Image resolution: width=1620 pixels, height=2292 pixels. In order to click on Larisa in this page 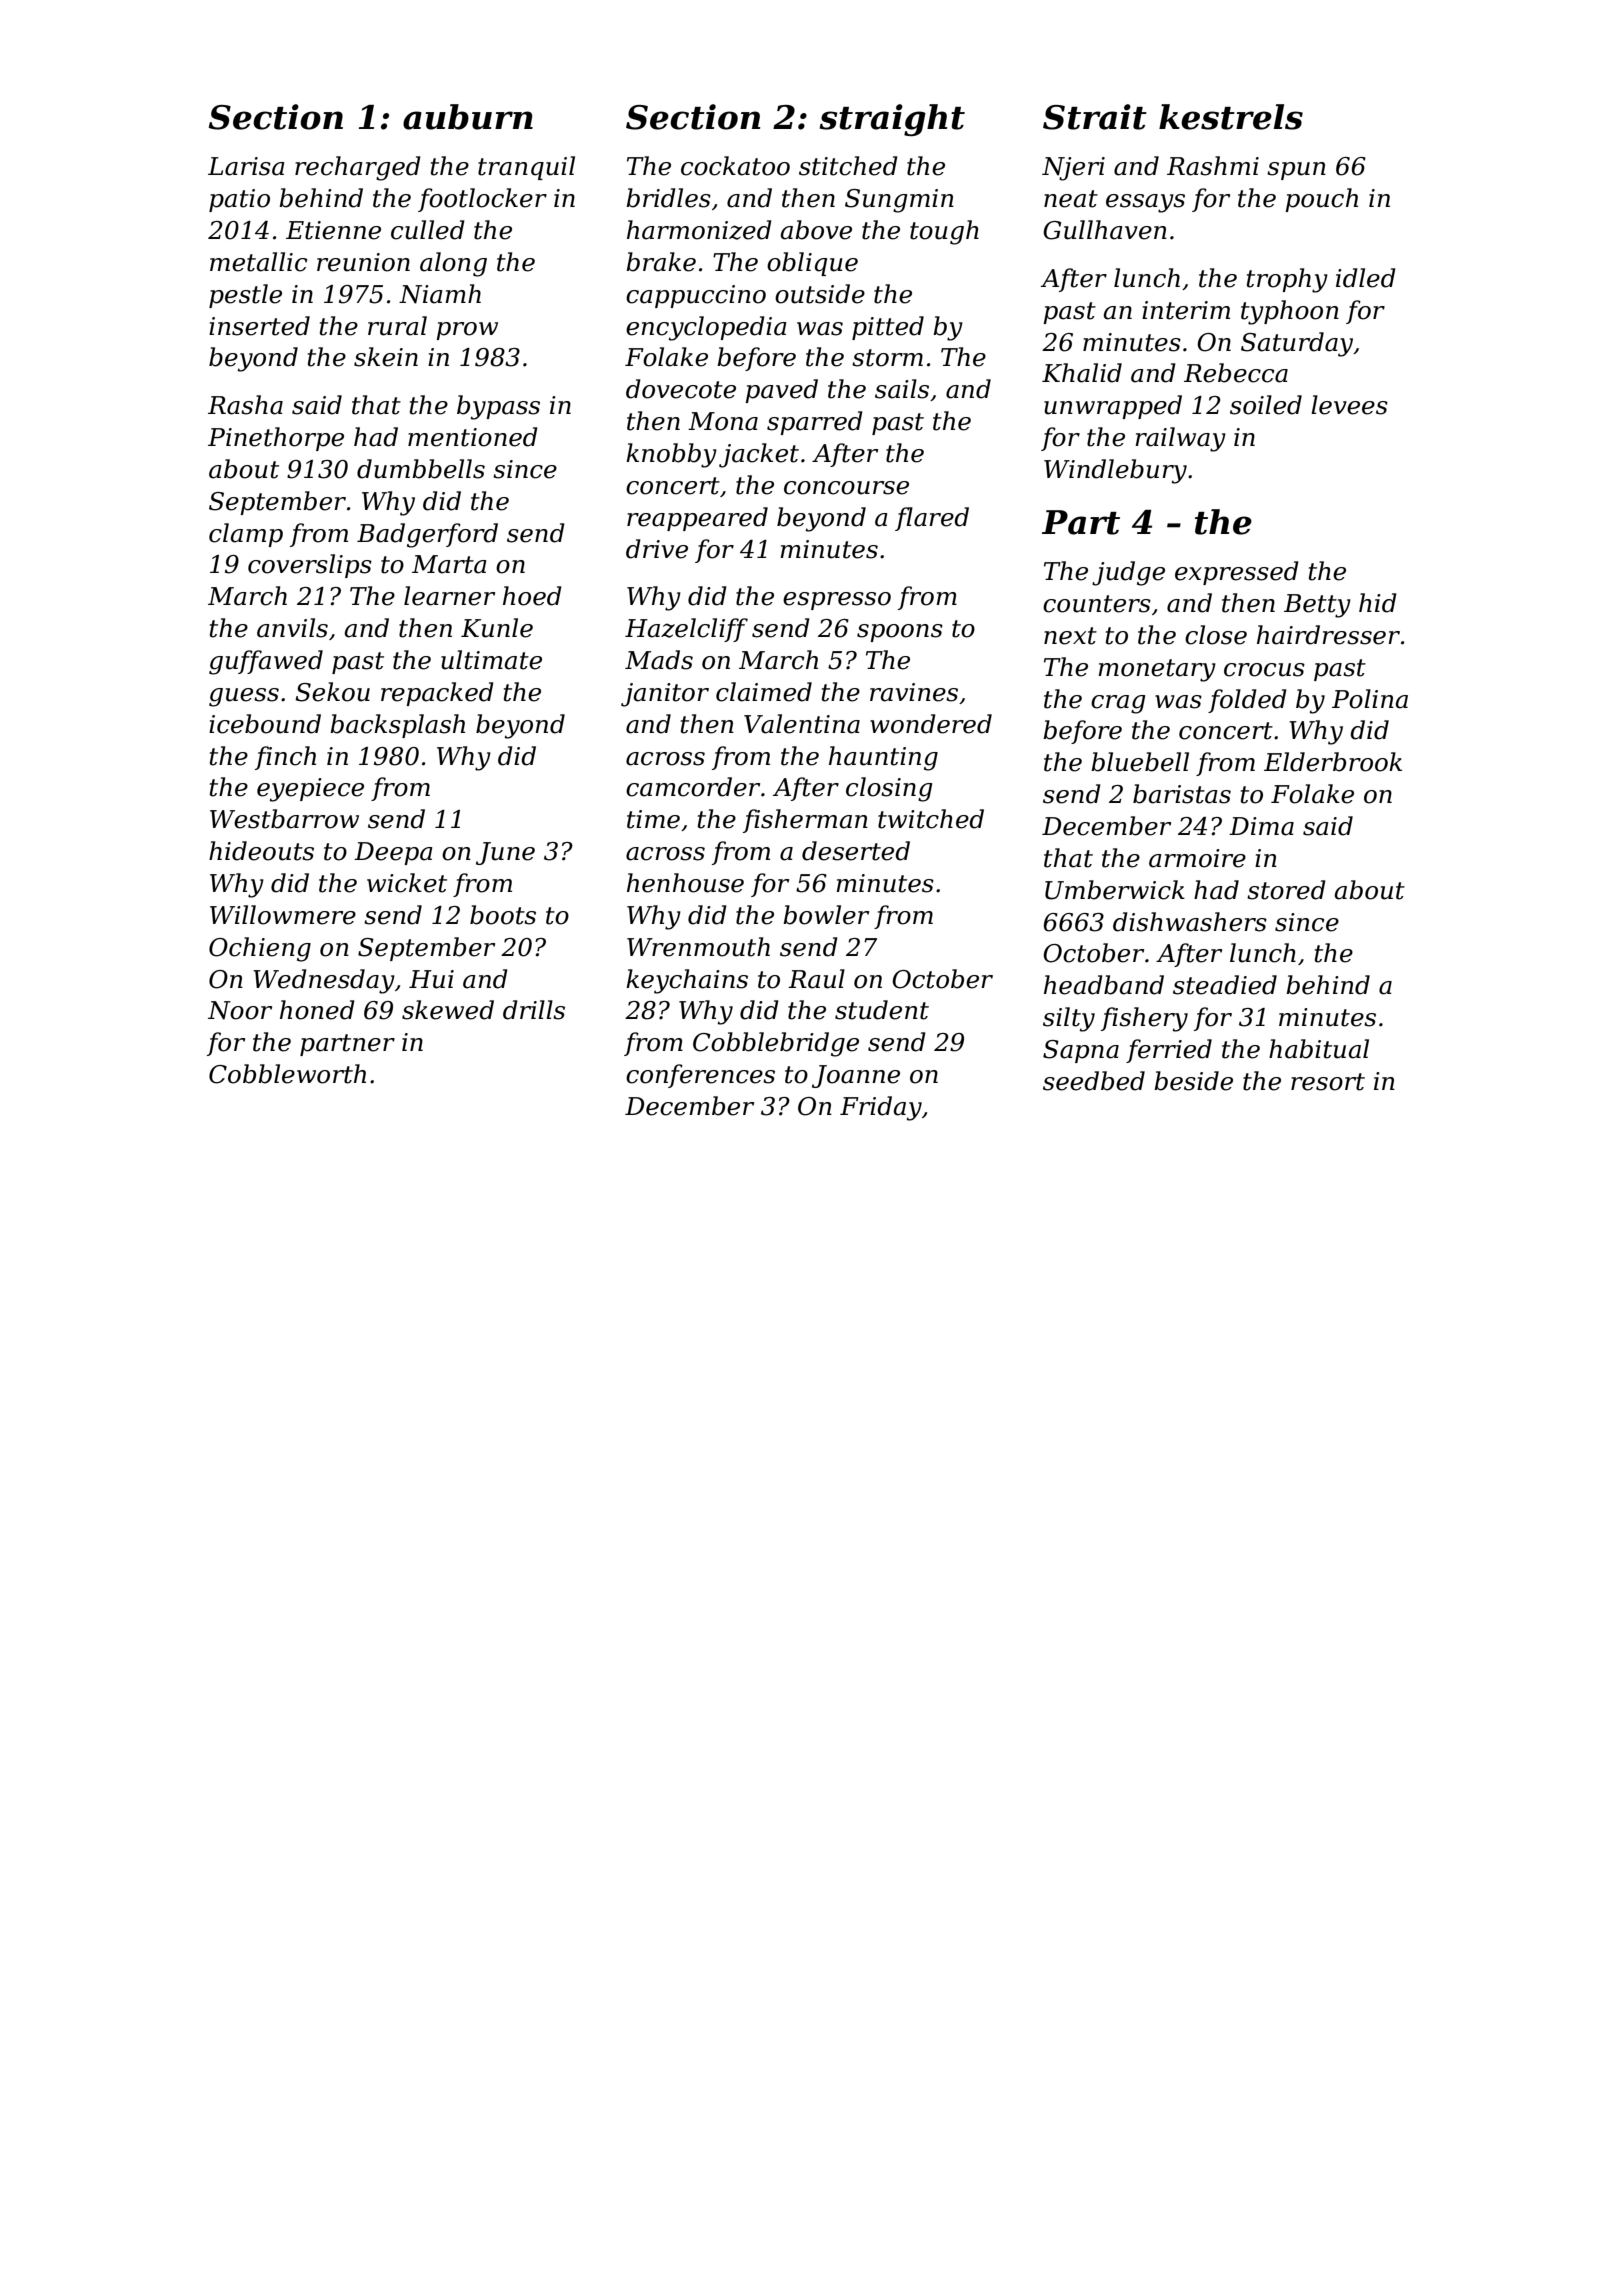, I will do `click(246, 166)`.
